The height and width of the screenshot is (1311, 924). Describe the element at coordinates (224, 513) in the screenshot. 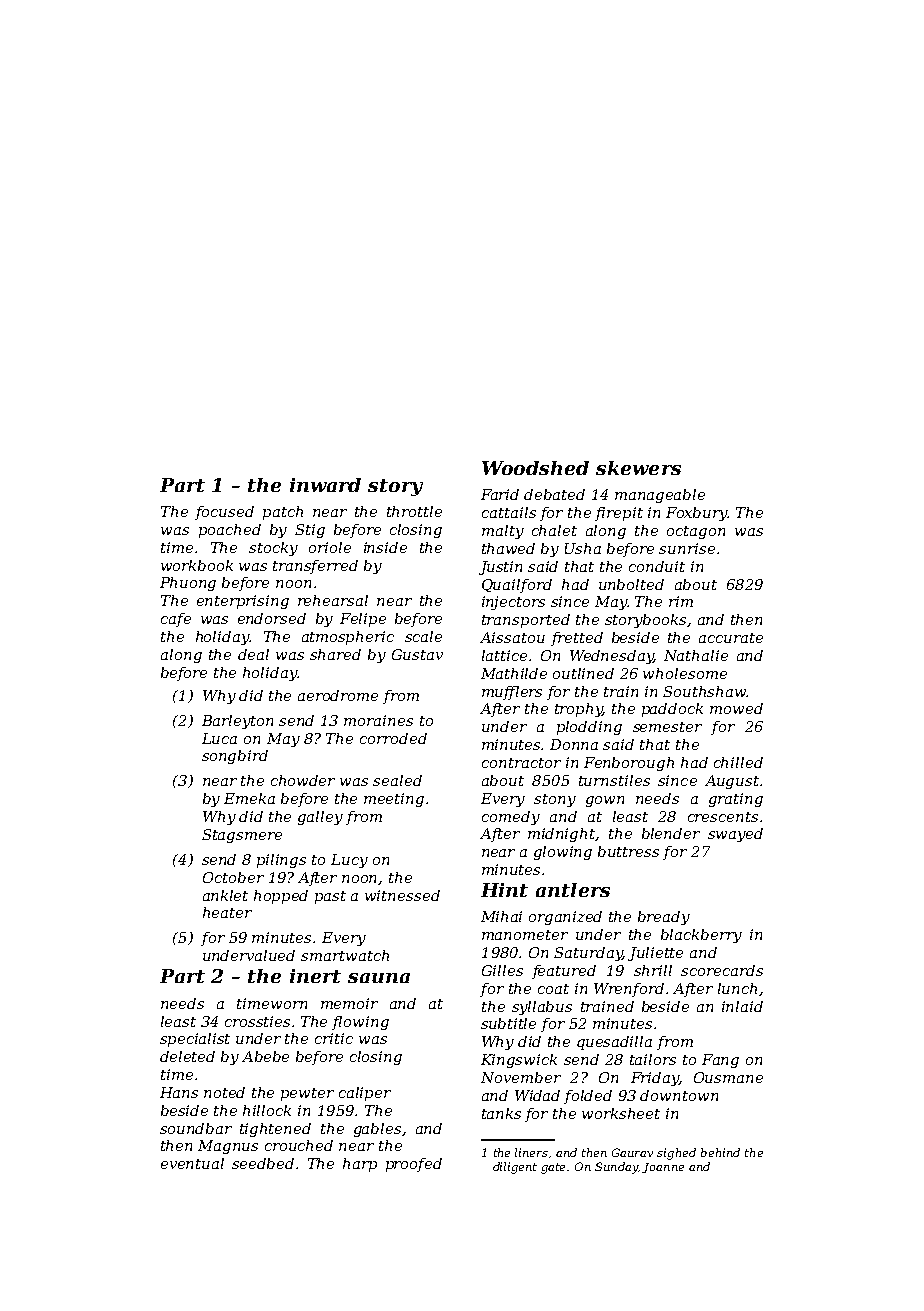

I see `focused` at that location.
